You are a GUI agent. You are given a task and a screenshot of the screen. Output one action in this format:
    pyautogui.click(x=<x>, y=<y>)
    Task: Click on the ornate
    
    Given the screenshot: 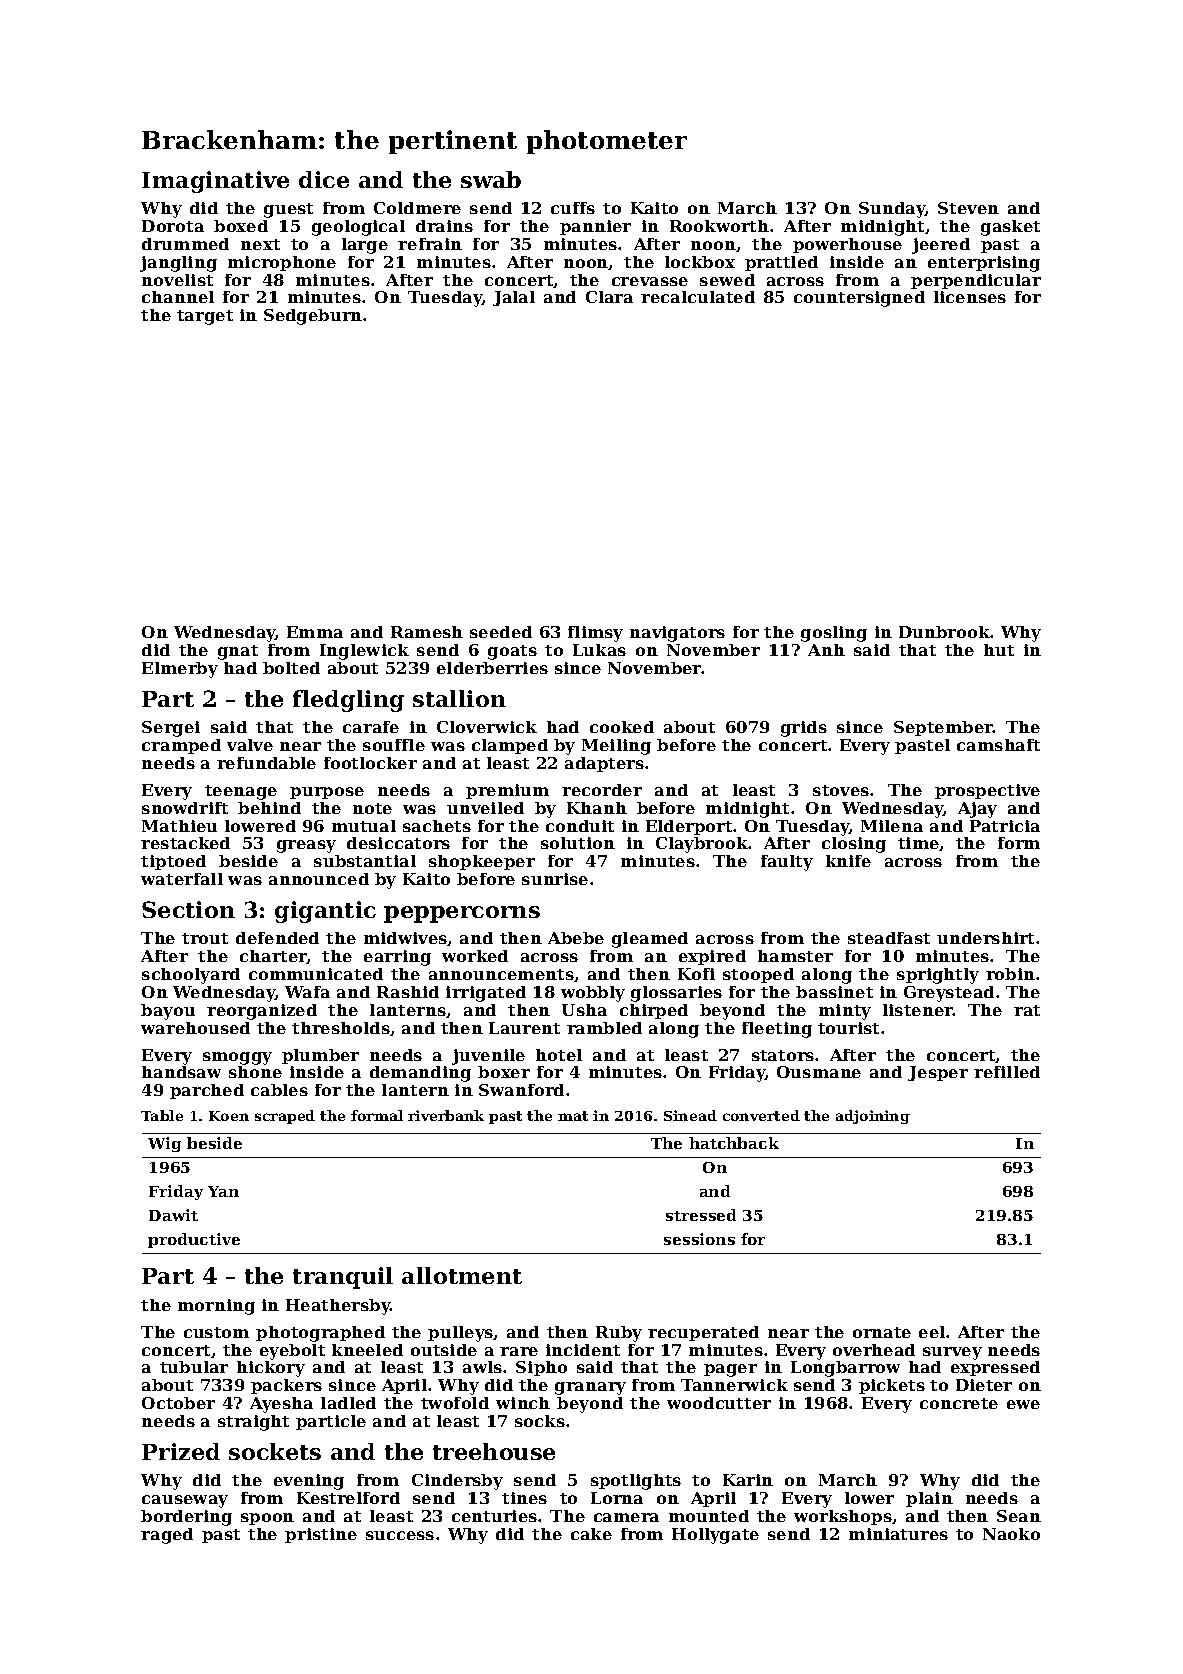 What is the action you would take?
    pyautogui.click(x=882, y=1332)
